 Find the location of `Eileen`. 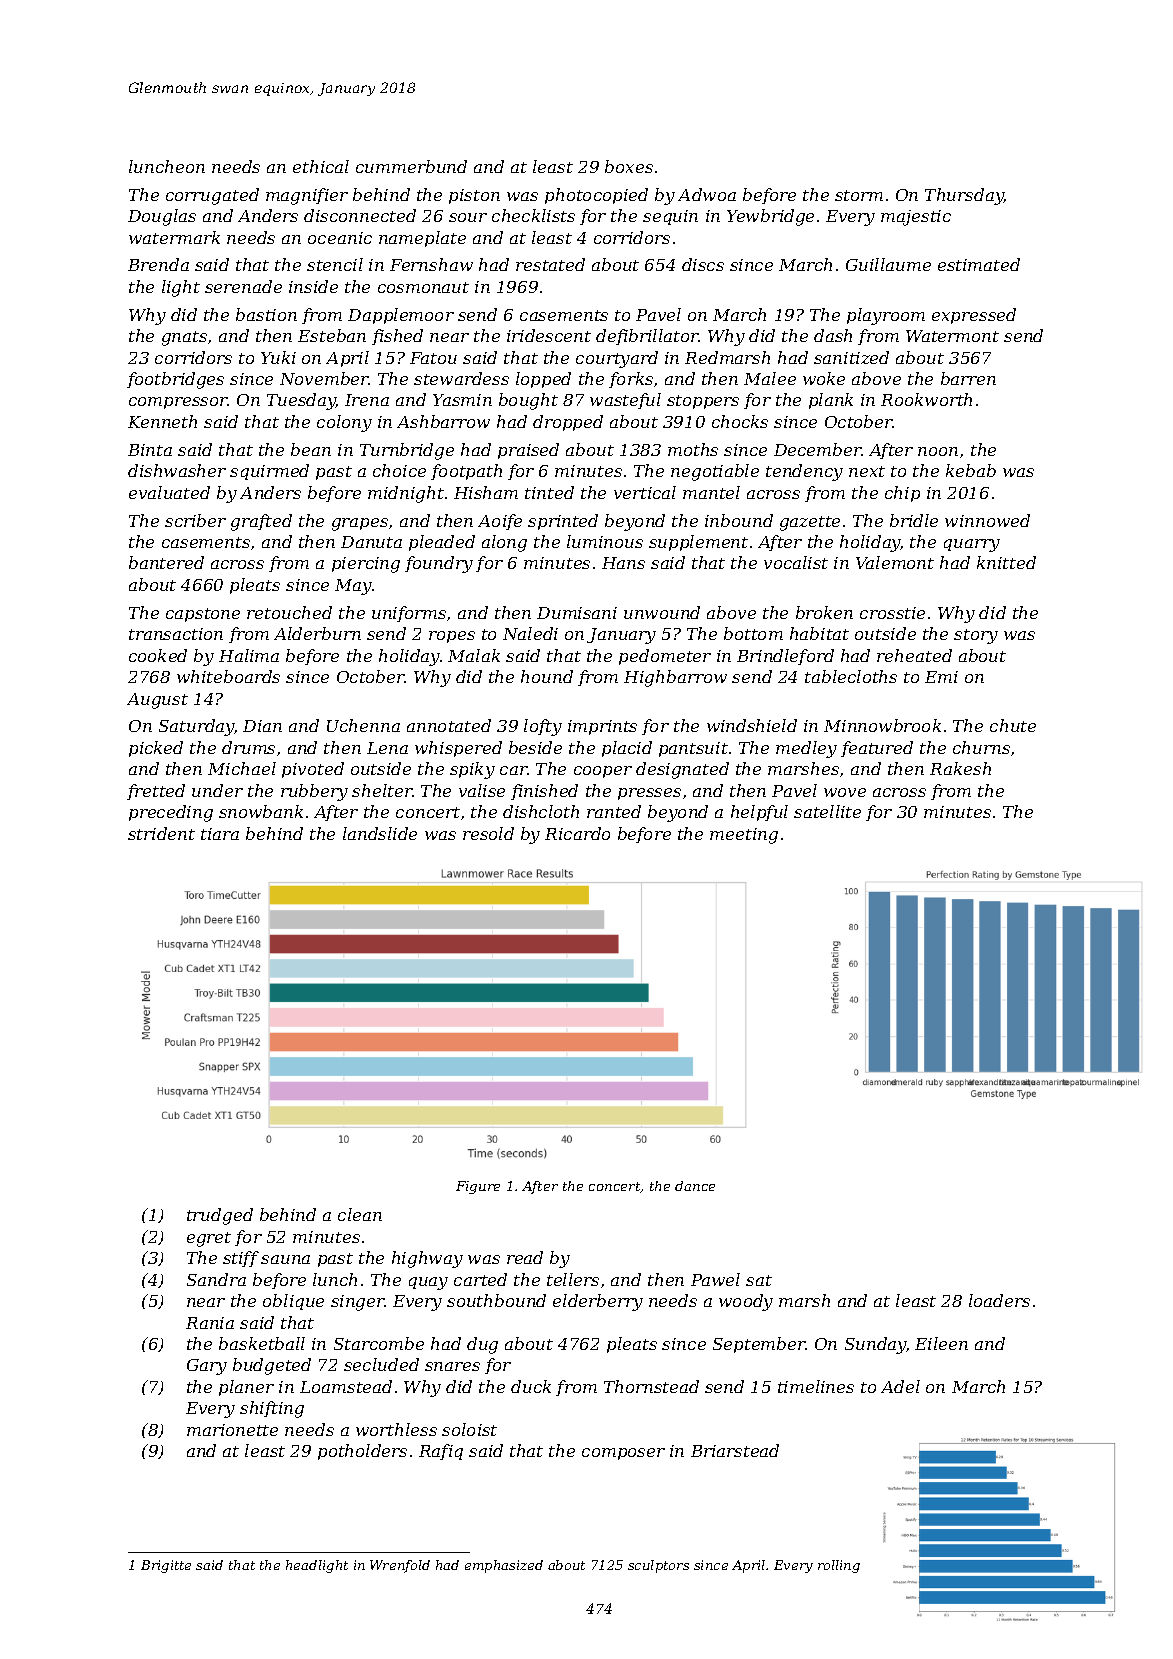

Eileen is located at coordinates (941, 1343).
